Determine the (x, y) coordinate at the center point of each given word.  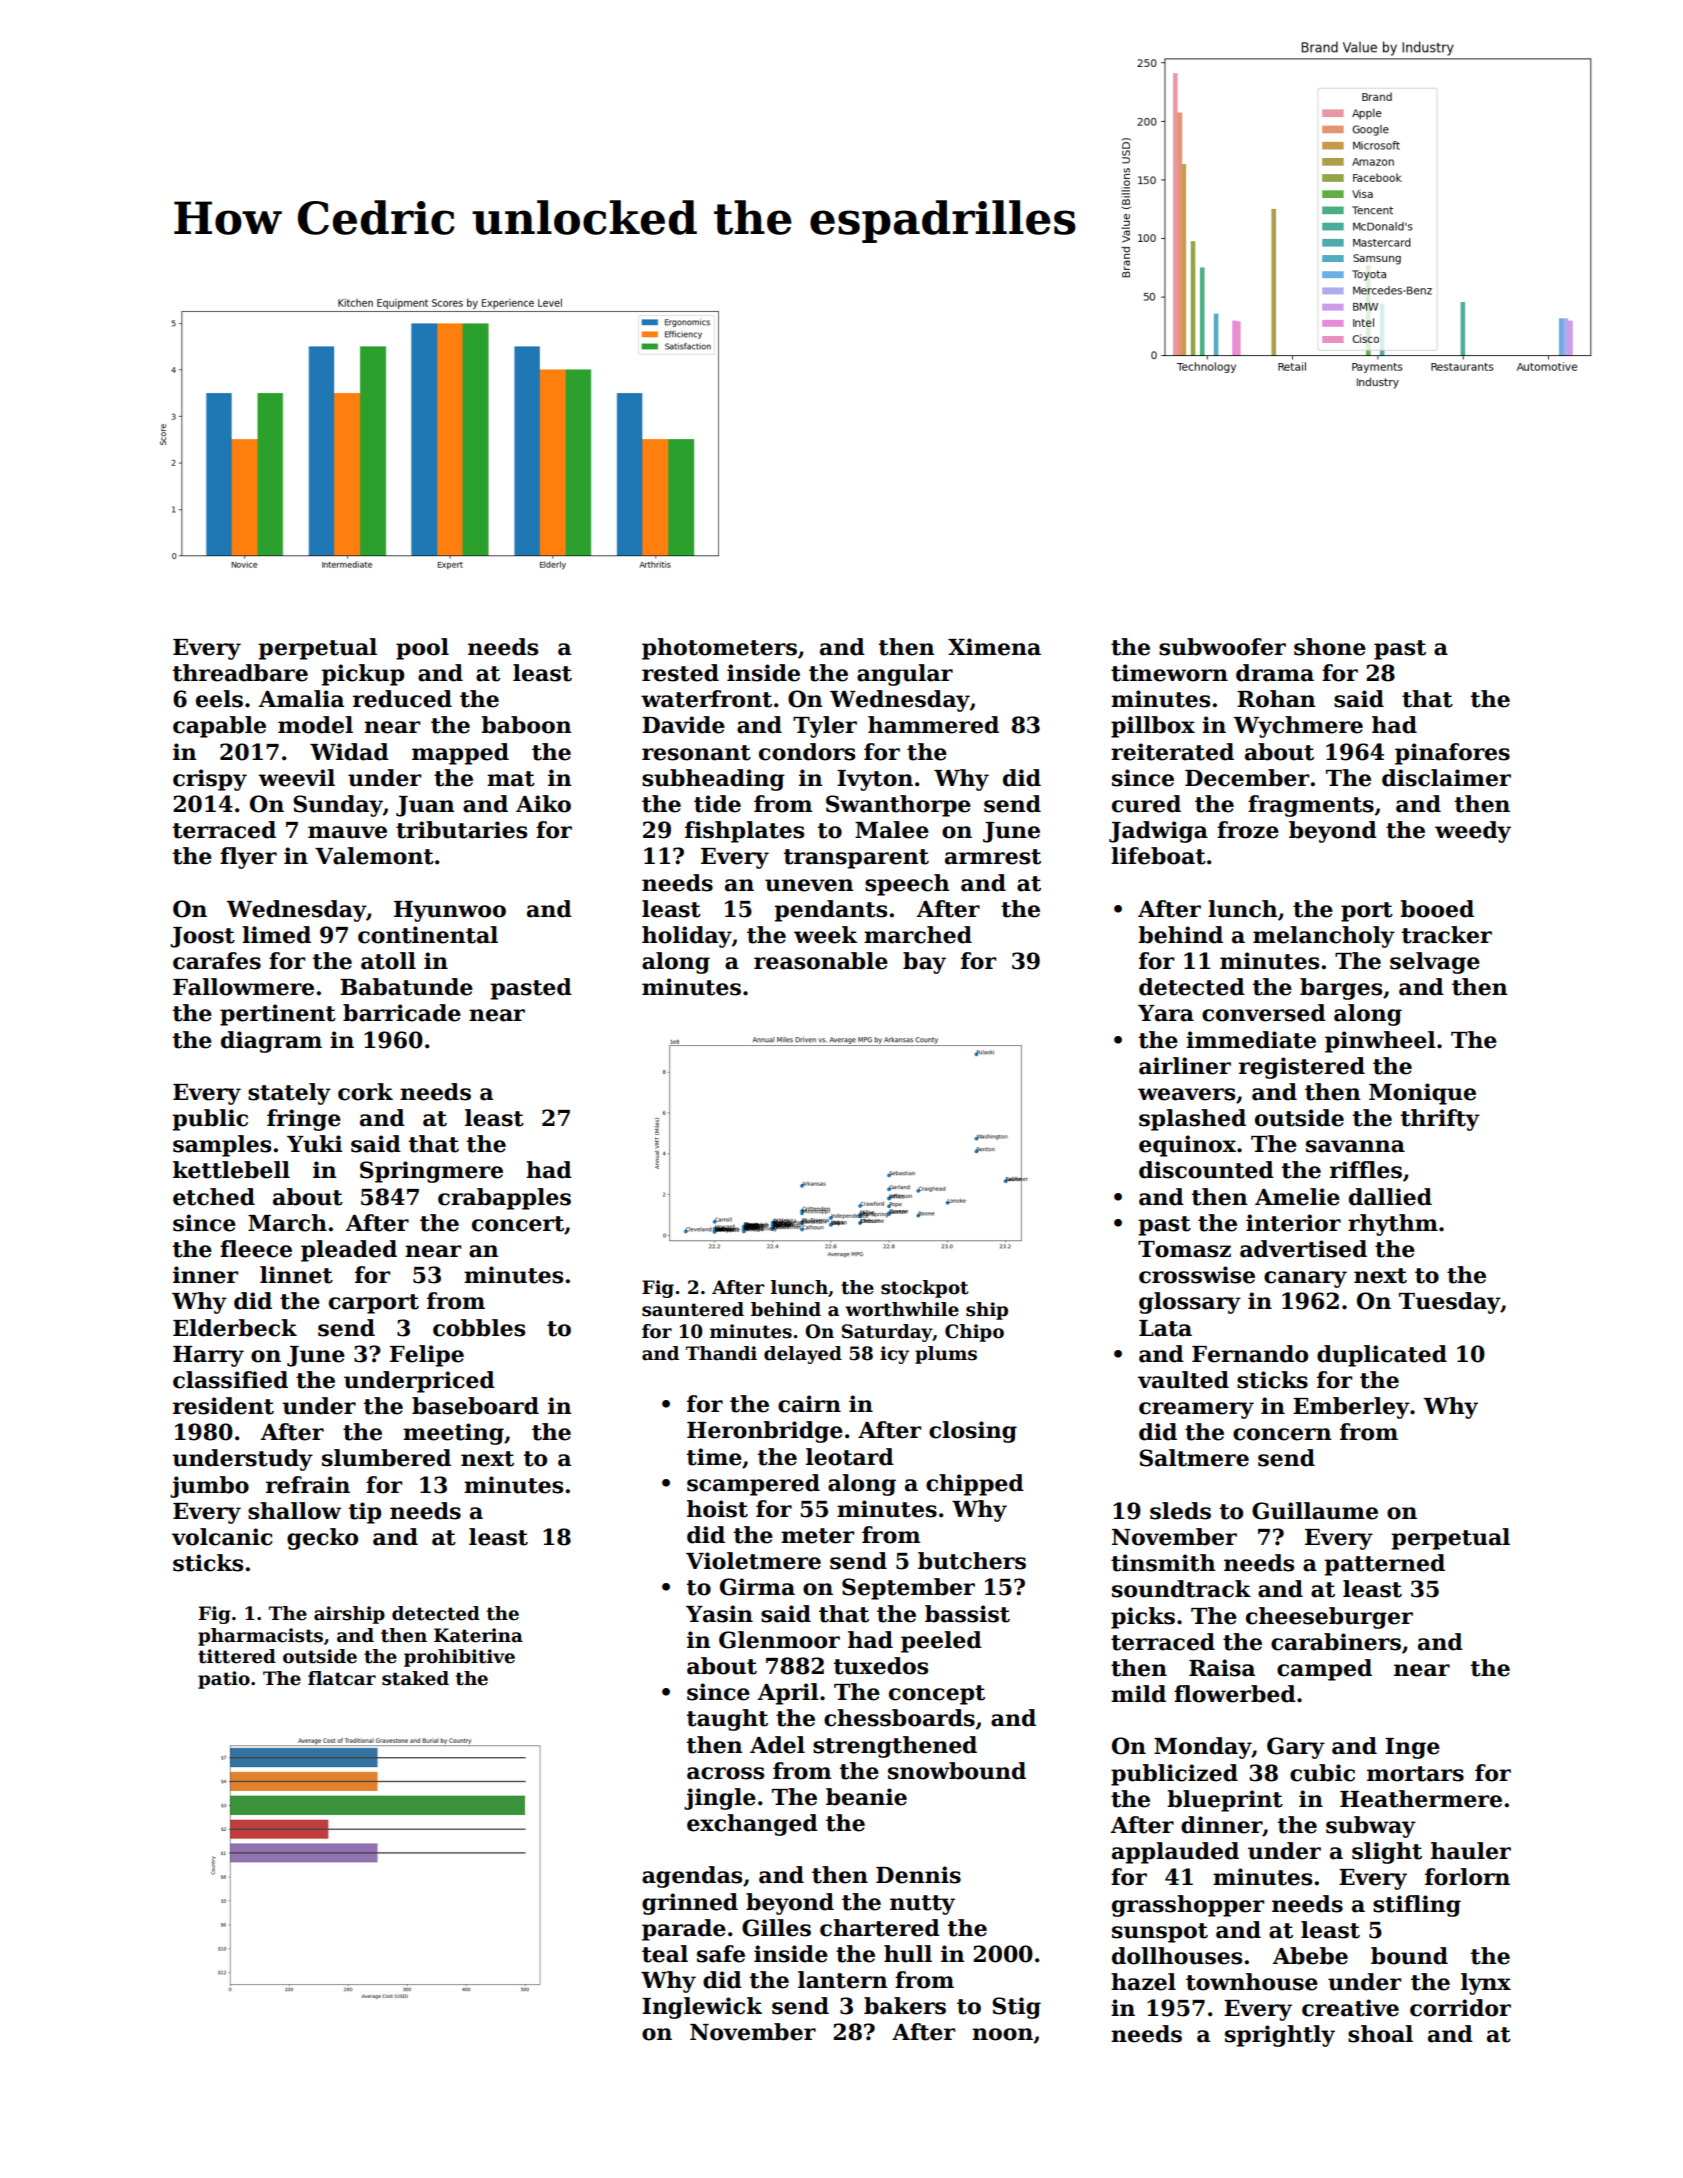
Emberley (1351, 1408)
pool (422, 649)
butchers (972, 1561)
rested (680, 673)
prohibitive (459, 1658)
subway (1371, 1827)
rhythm (1393, 1225)
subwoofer (1222, 647)
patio (224, 1680)
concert (518, 1224)
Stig (1016, 2008)
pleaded (349, 1251)
